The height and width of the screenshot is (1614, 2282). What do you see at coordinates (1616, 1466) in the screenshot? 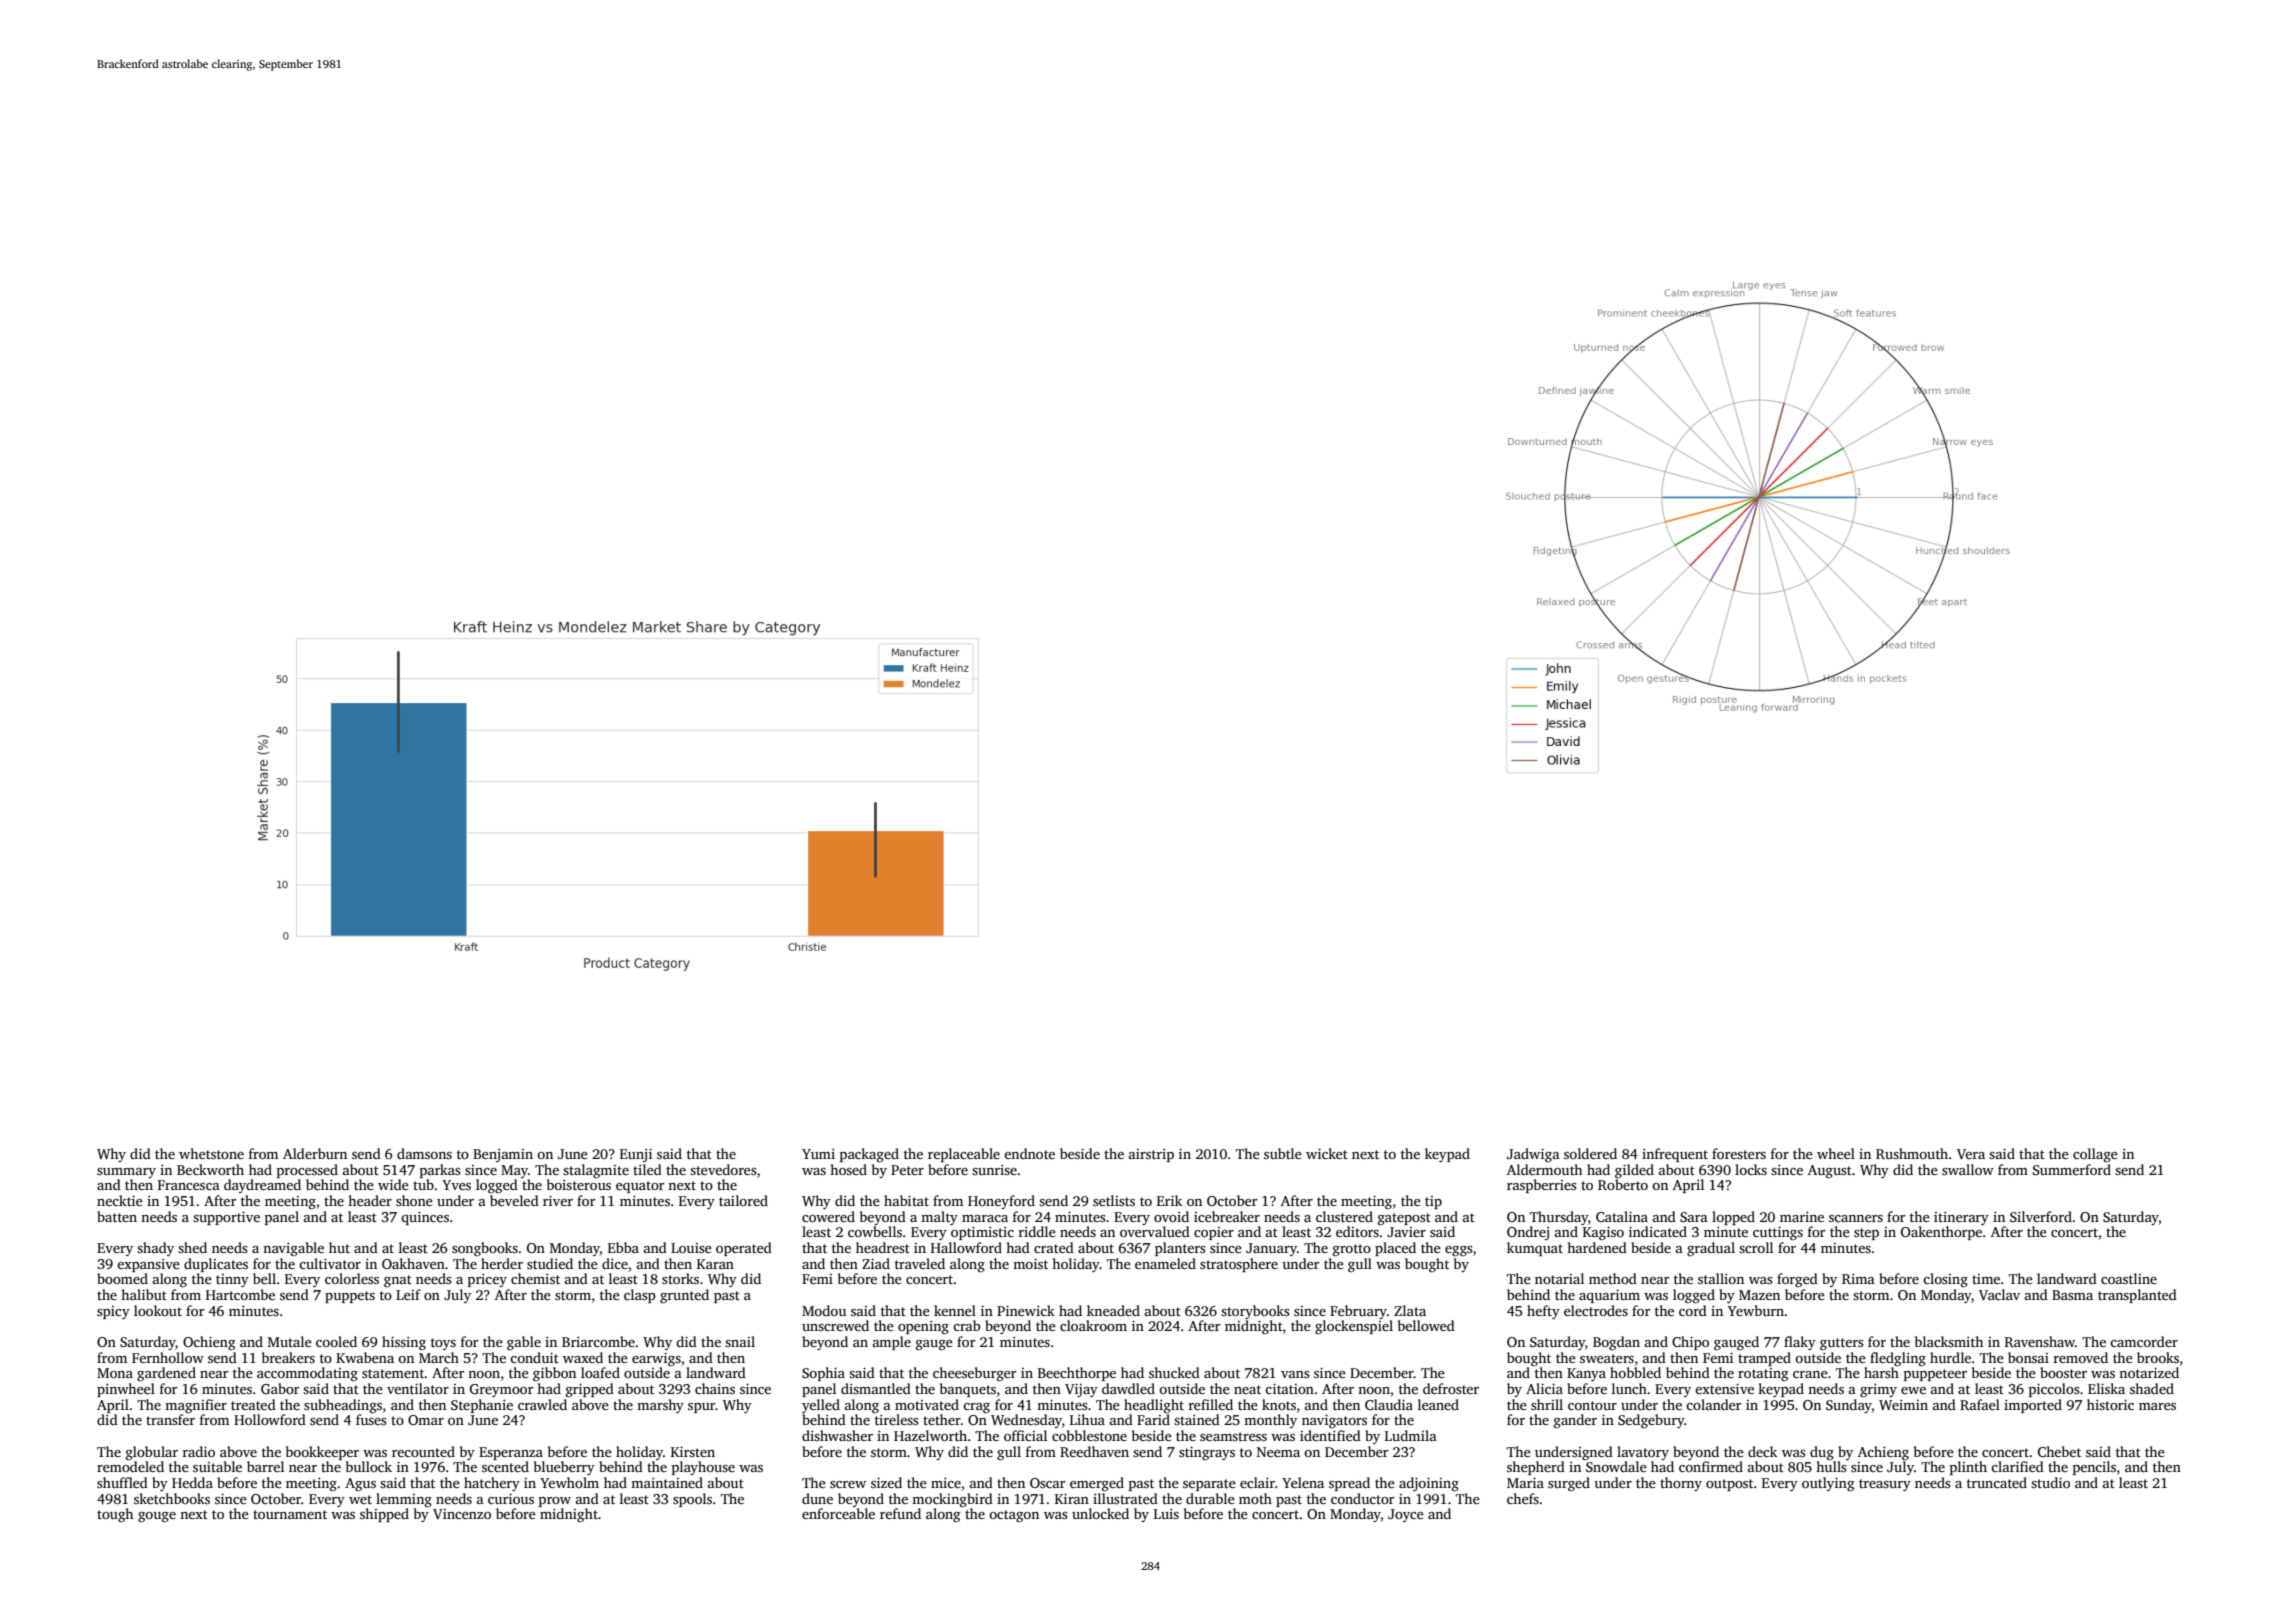
I see `Snowdale` at bounding box center [1616, 1466].
